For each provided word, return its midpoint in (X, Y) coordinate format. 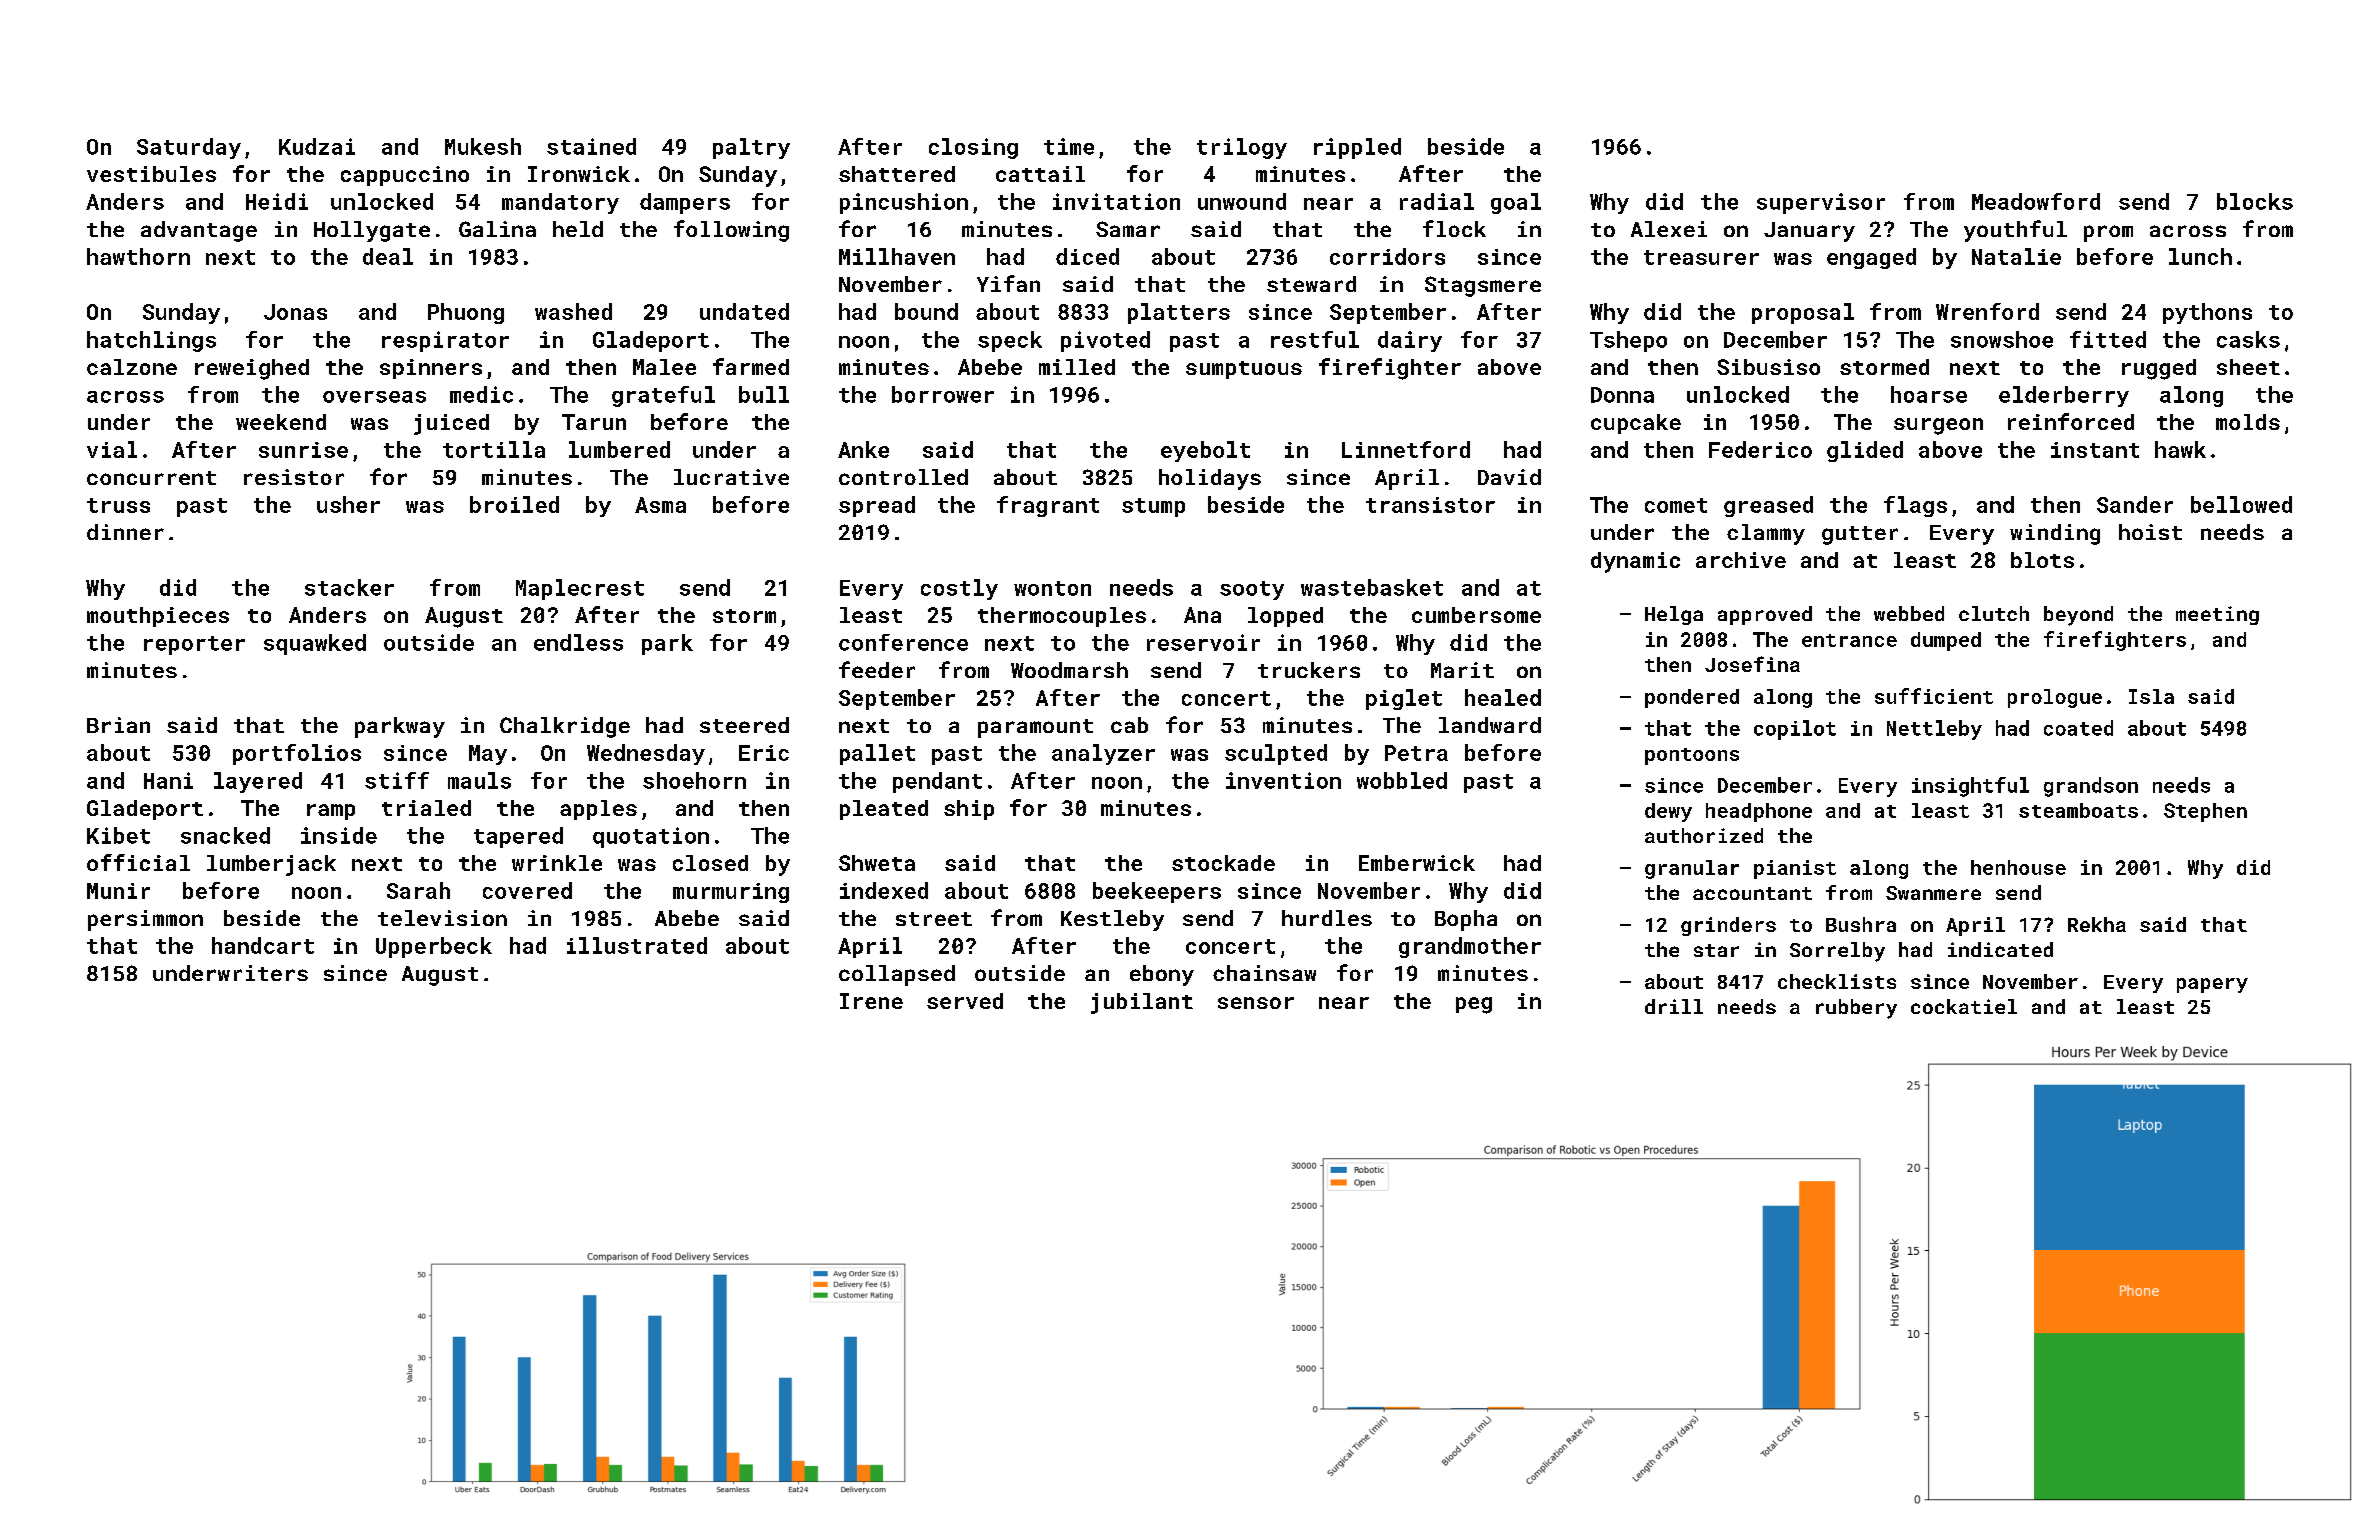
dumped (1946, 641)
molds (2248, 422)
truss (118, 505)
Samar (1128, 229)
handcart (263, 945)
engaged (1871, 258)
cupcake (1636, 424)
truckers (1309, 670)
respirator (445, 341)
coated (2078, 728)
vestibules (151, 174)
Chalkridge (565, 727)
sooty (1252, 590)
